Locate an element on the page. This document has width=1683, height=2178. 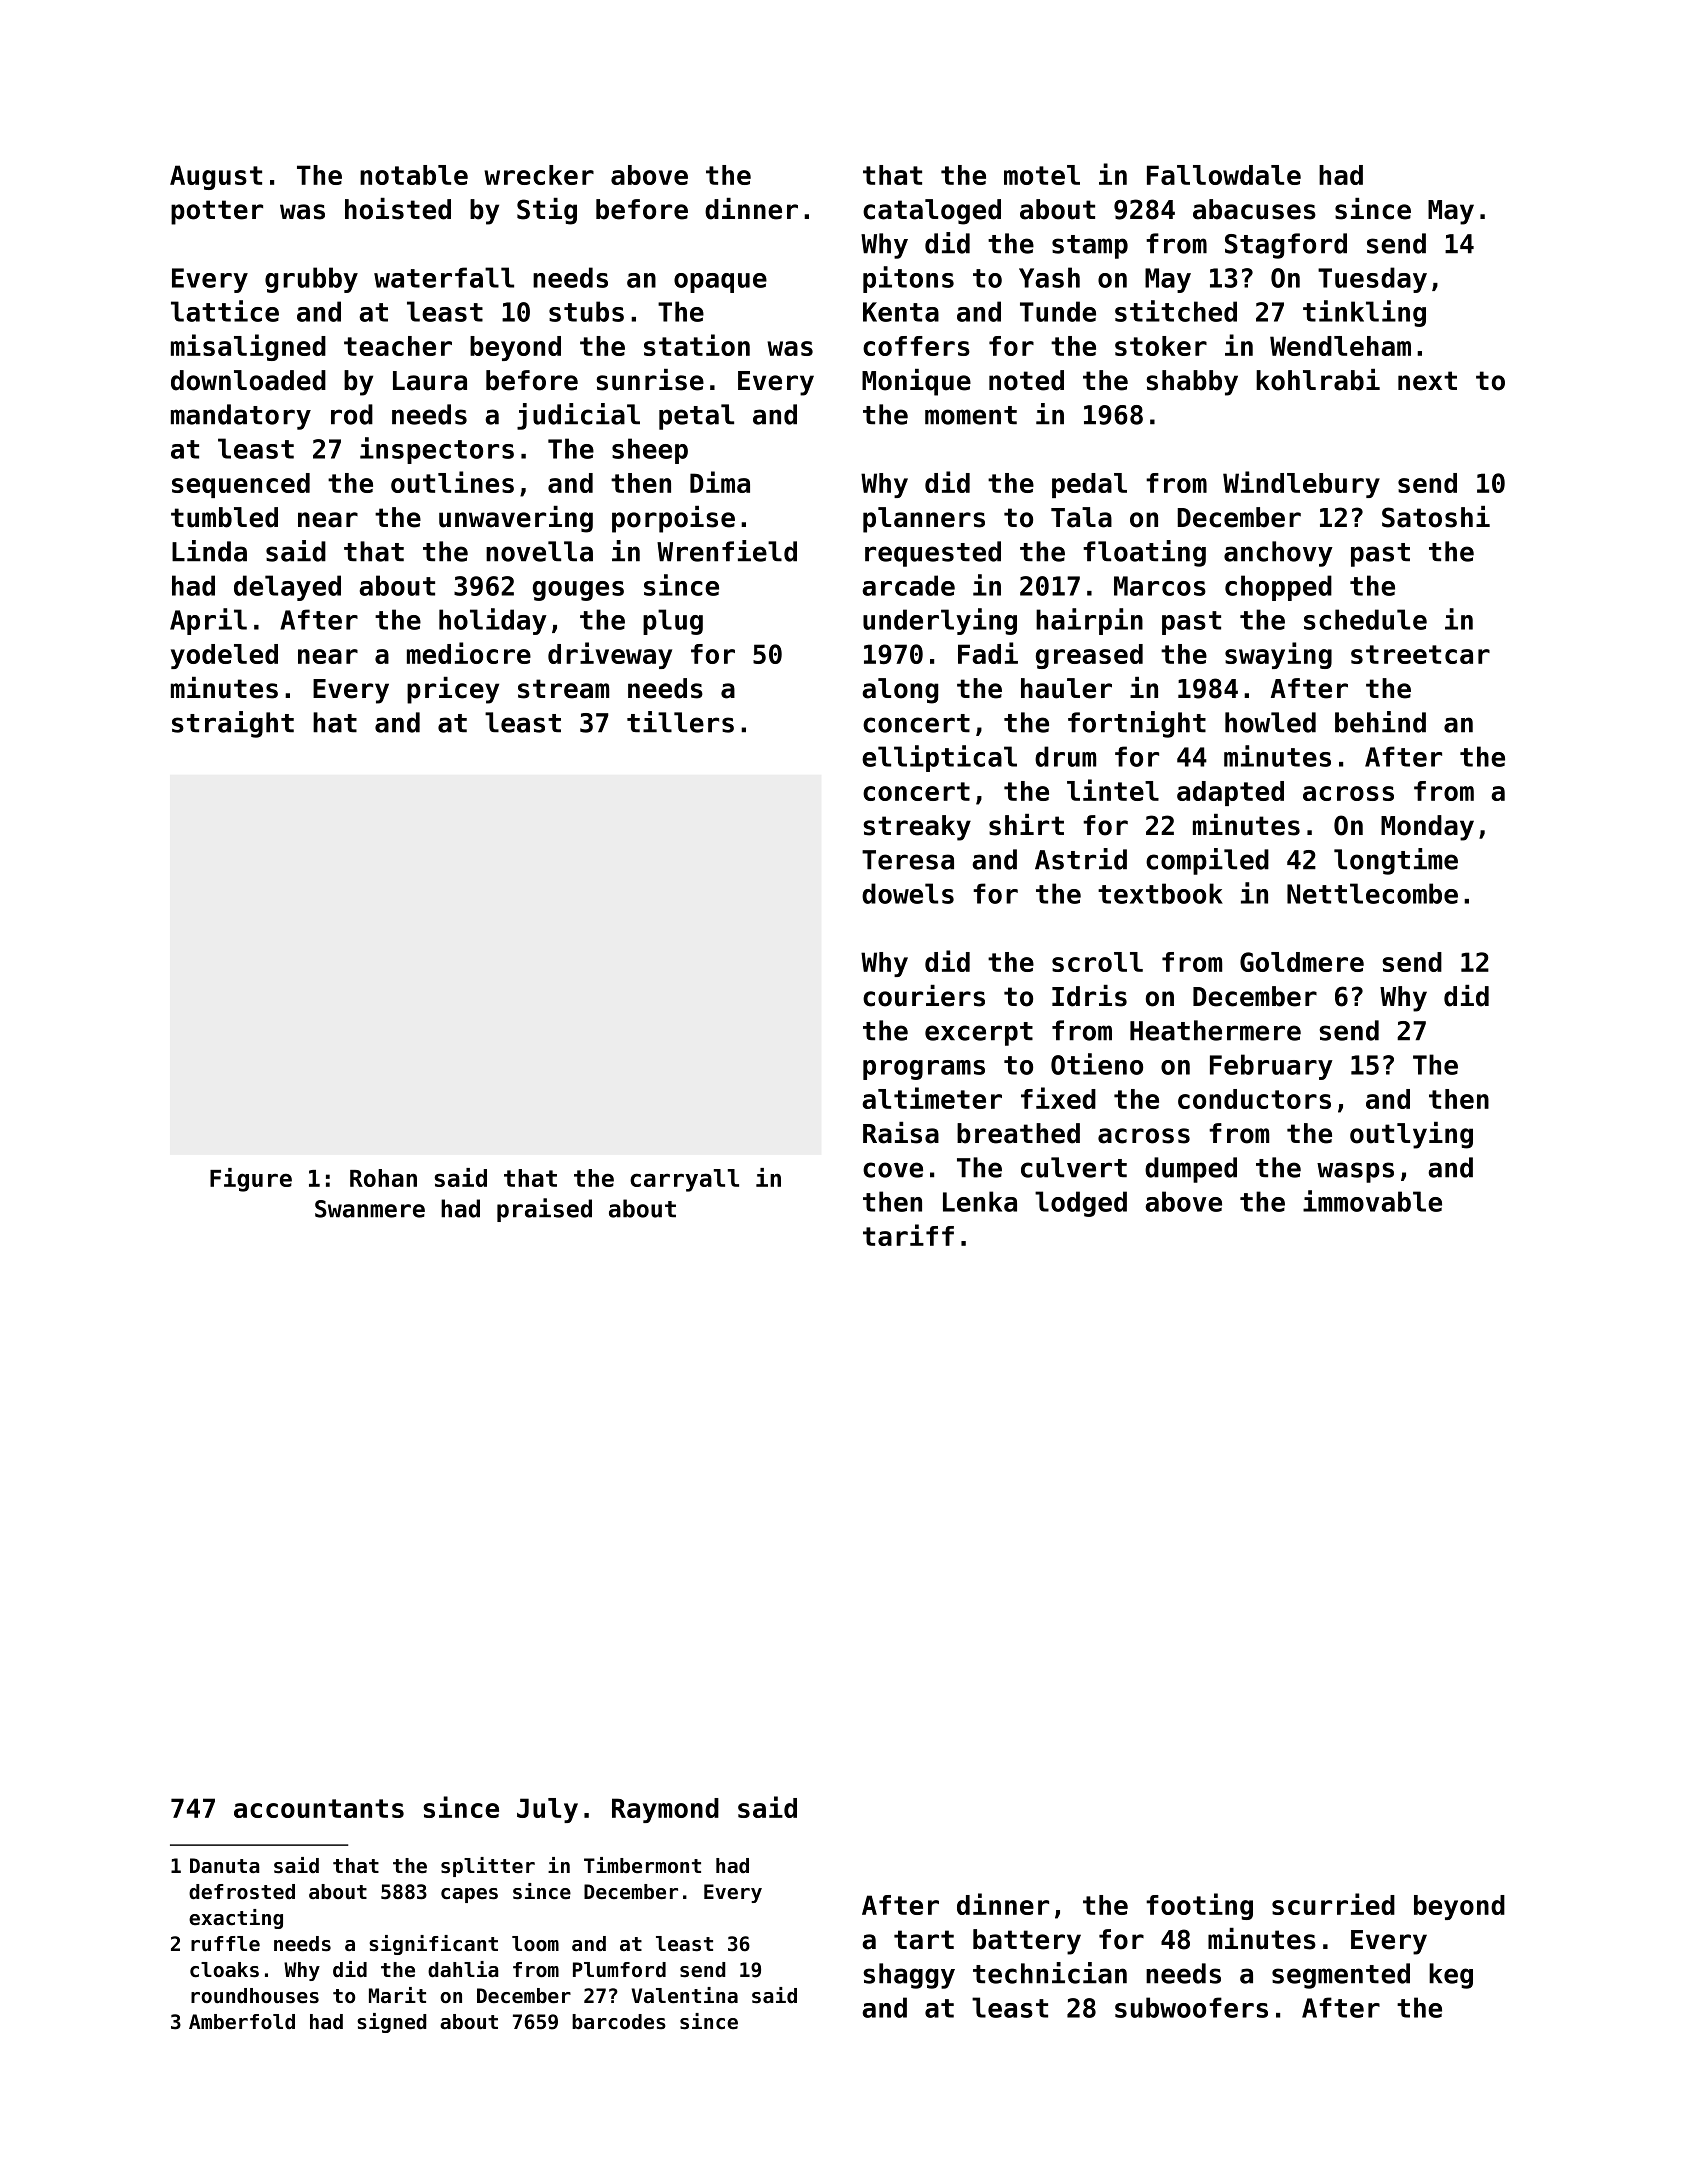
Monday is located at coordinates (1427, 828).
